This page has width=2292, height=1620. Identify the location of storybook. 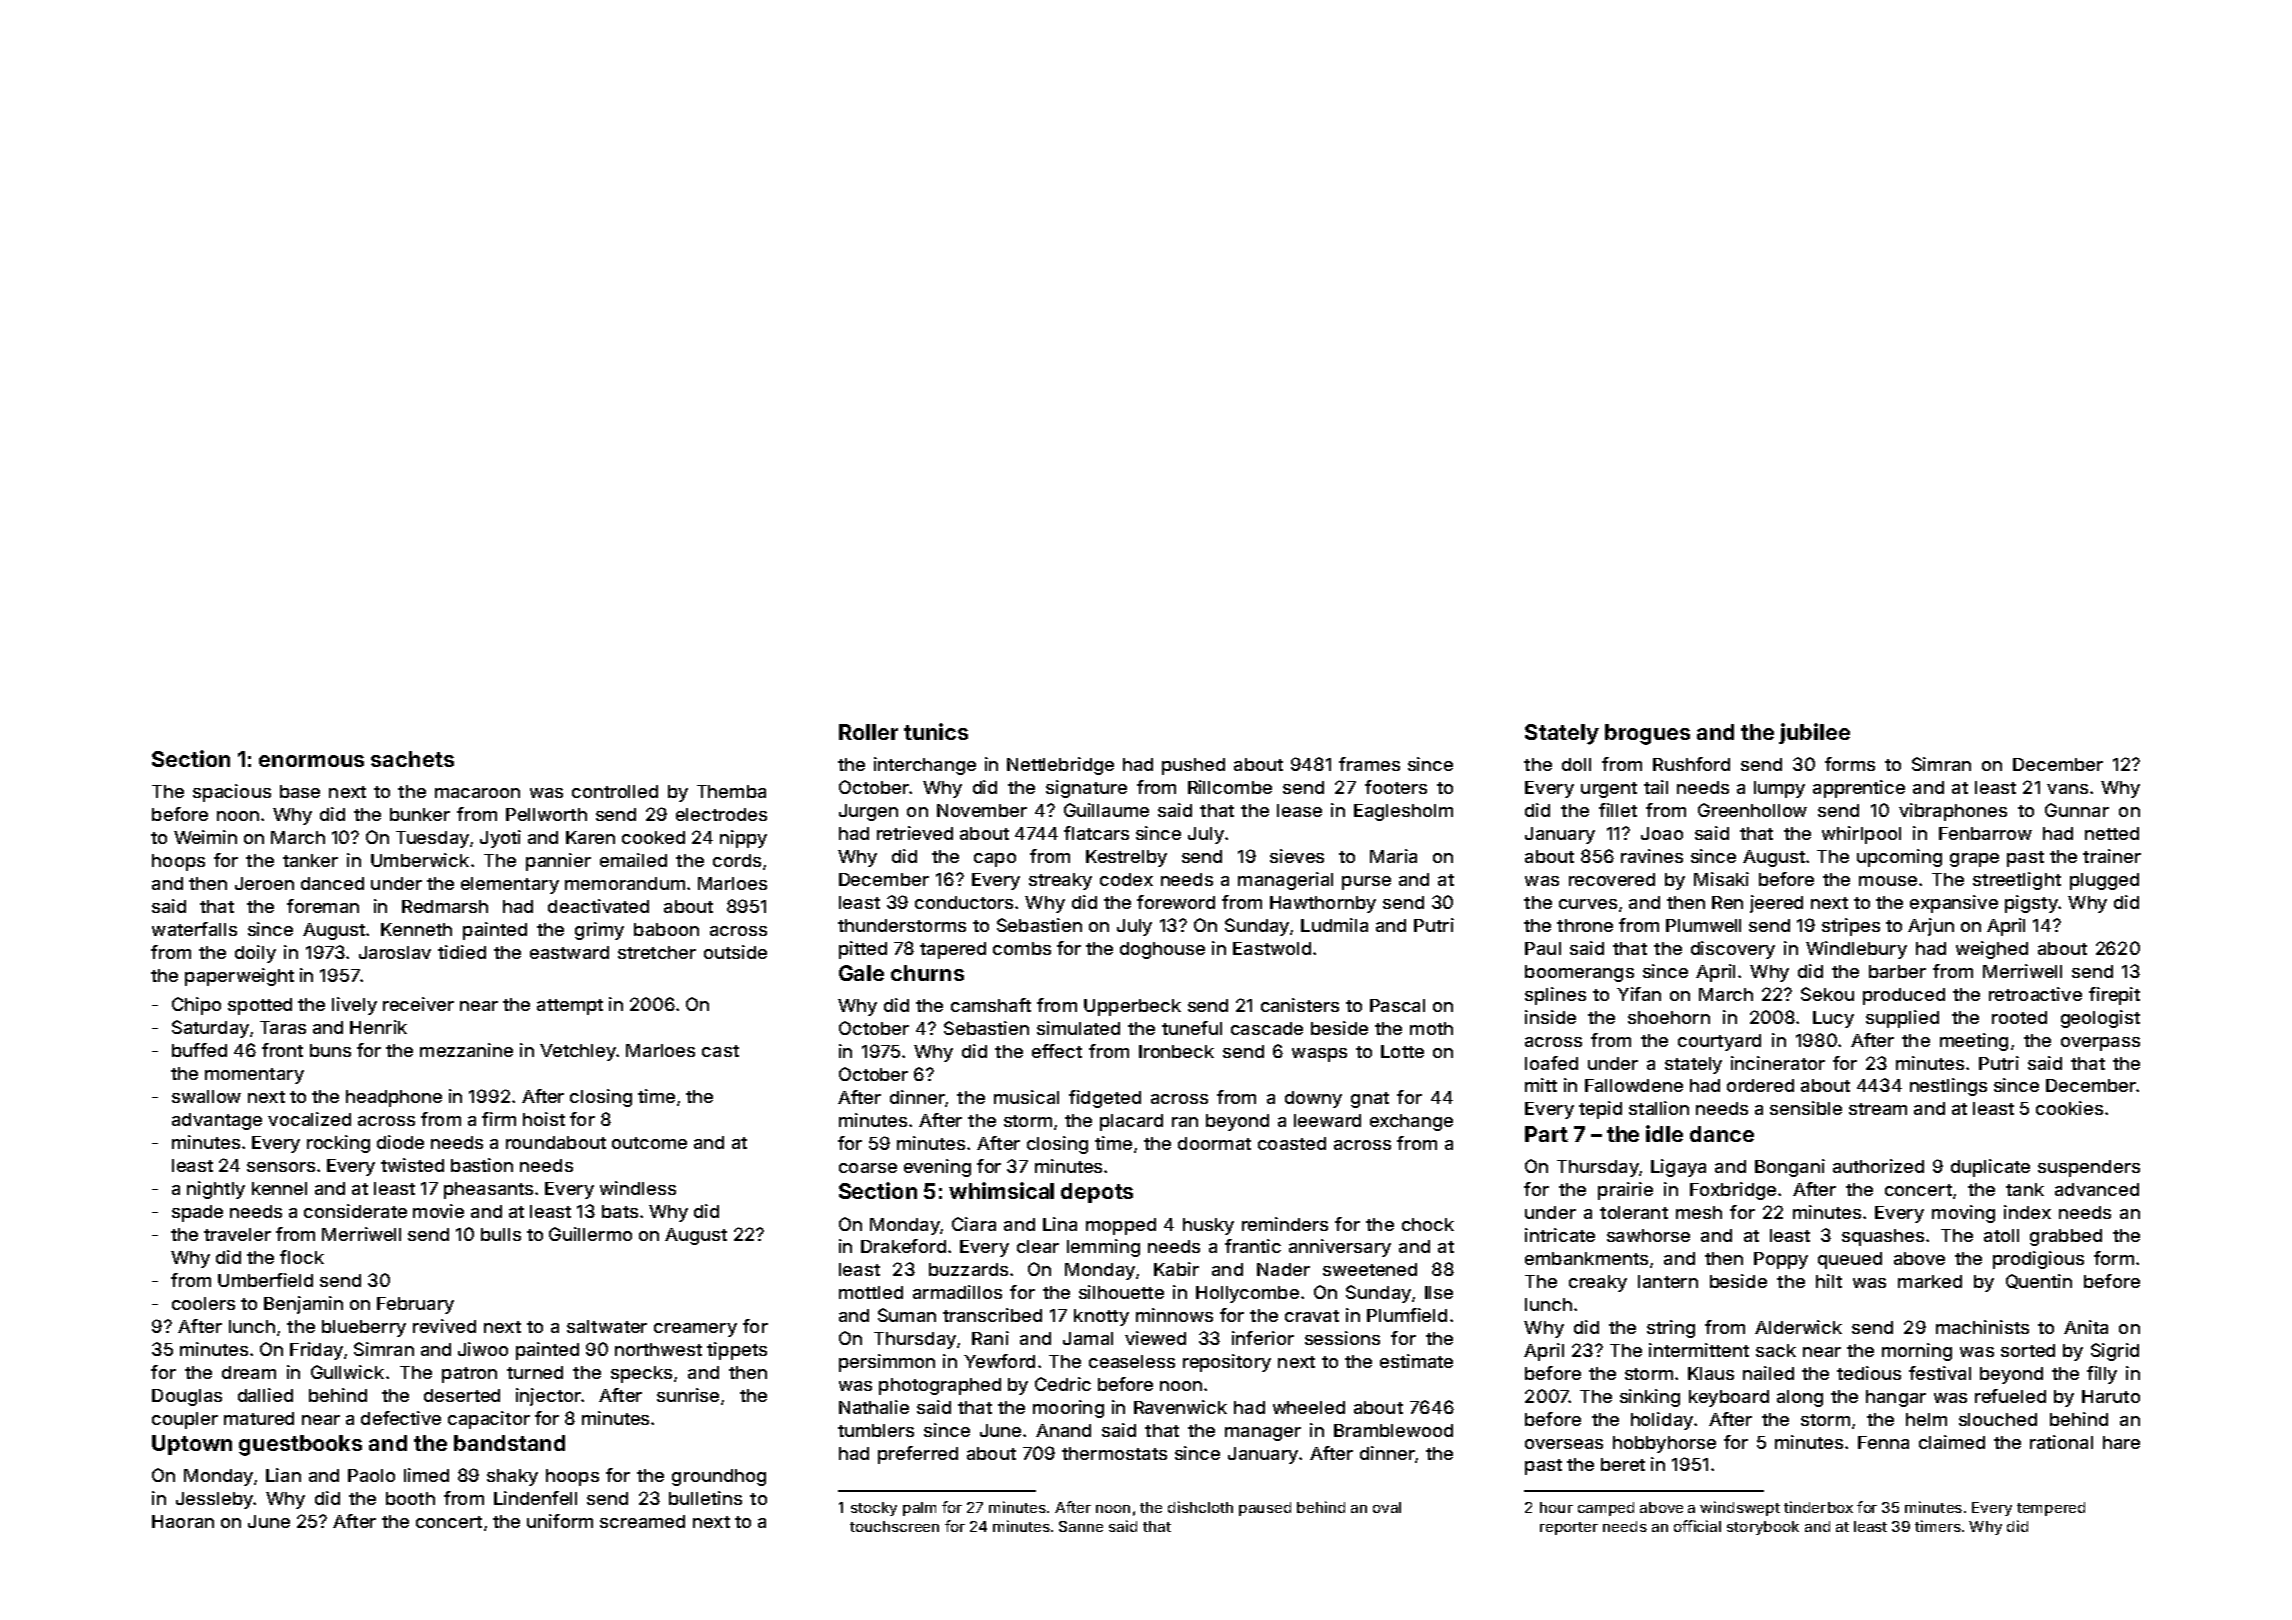
(1763, 1528).
